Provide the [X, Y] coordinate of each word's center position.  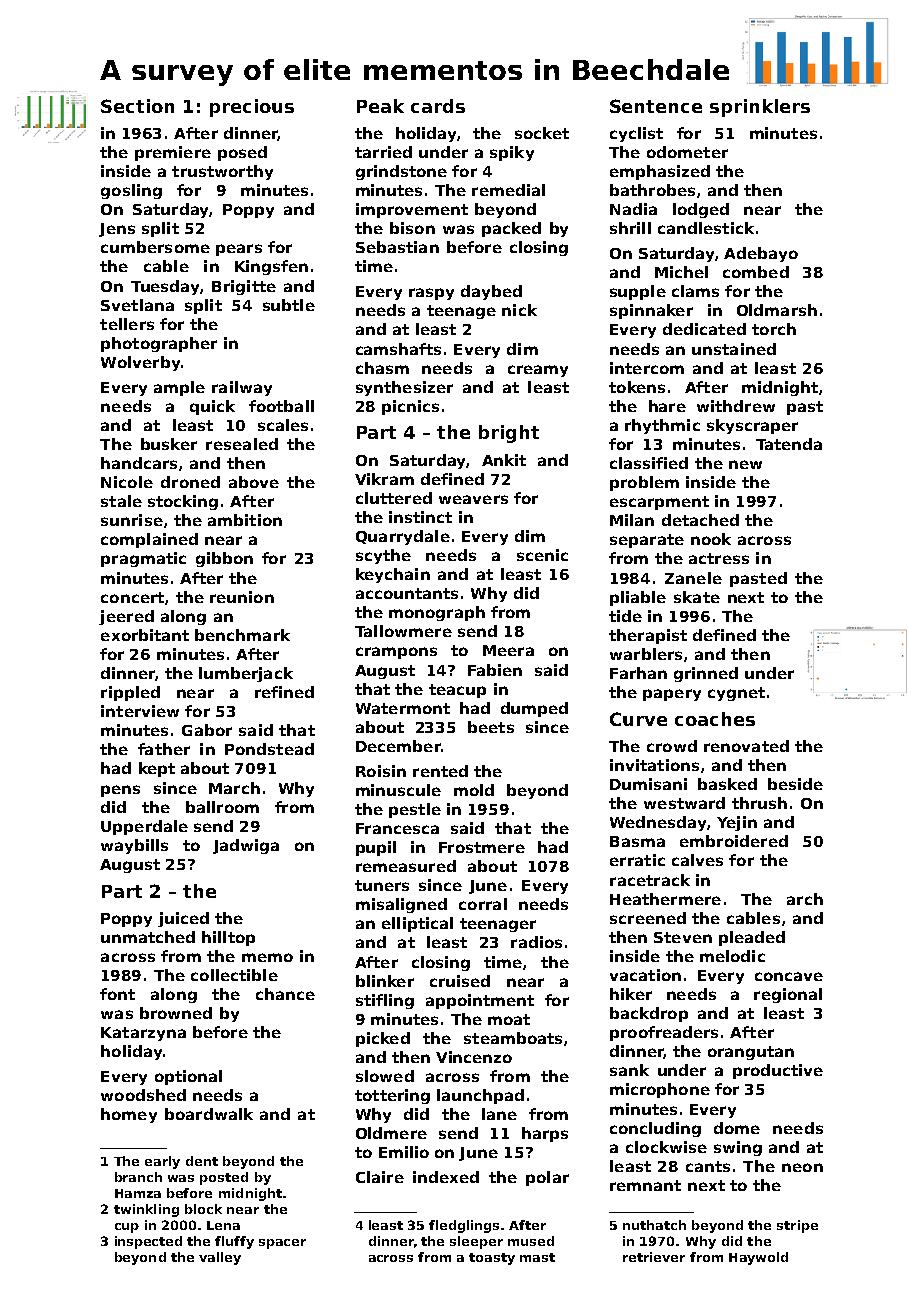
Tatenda [789, 444]
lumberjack [246, 674]
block [203, 1209]
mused [531, 1241]
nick [519, 310]
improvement [412, 210]
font [117, 994]
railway [242, 388]
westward [684, 803]
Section [137, 106]
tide [625, 616]
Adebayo [761, 254]
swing [738, 1148]
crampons [396, 653]
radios [536, 942]
